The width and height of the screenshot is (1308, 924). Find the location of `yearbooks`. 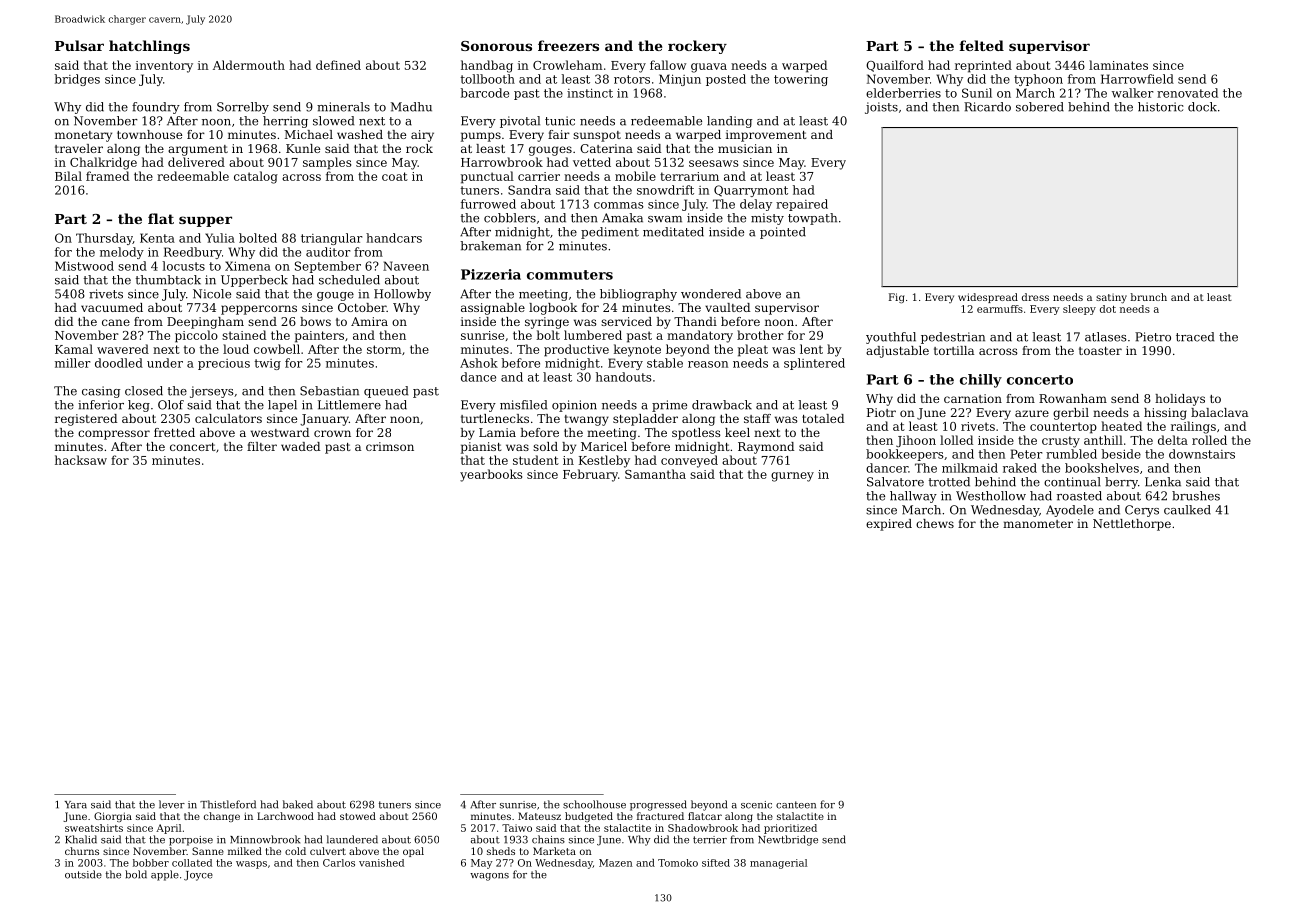

yearbooks is located at coordinates (491, 475).
